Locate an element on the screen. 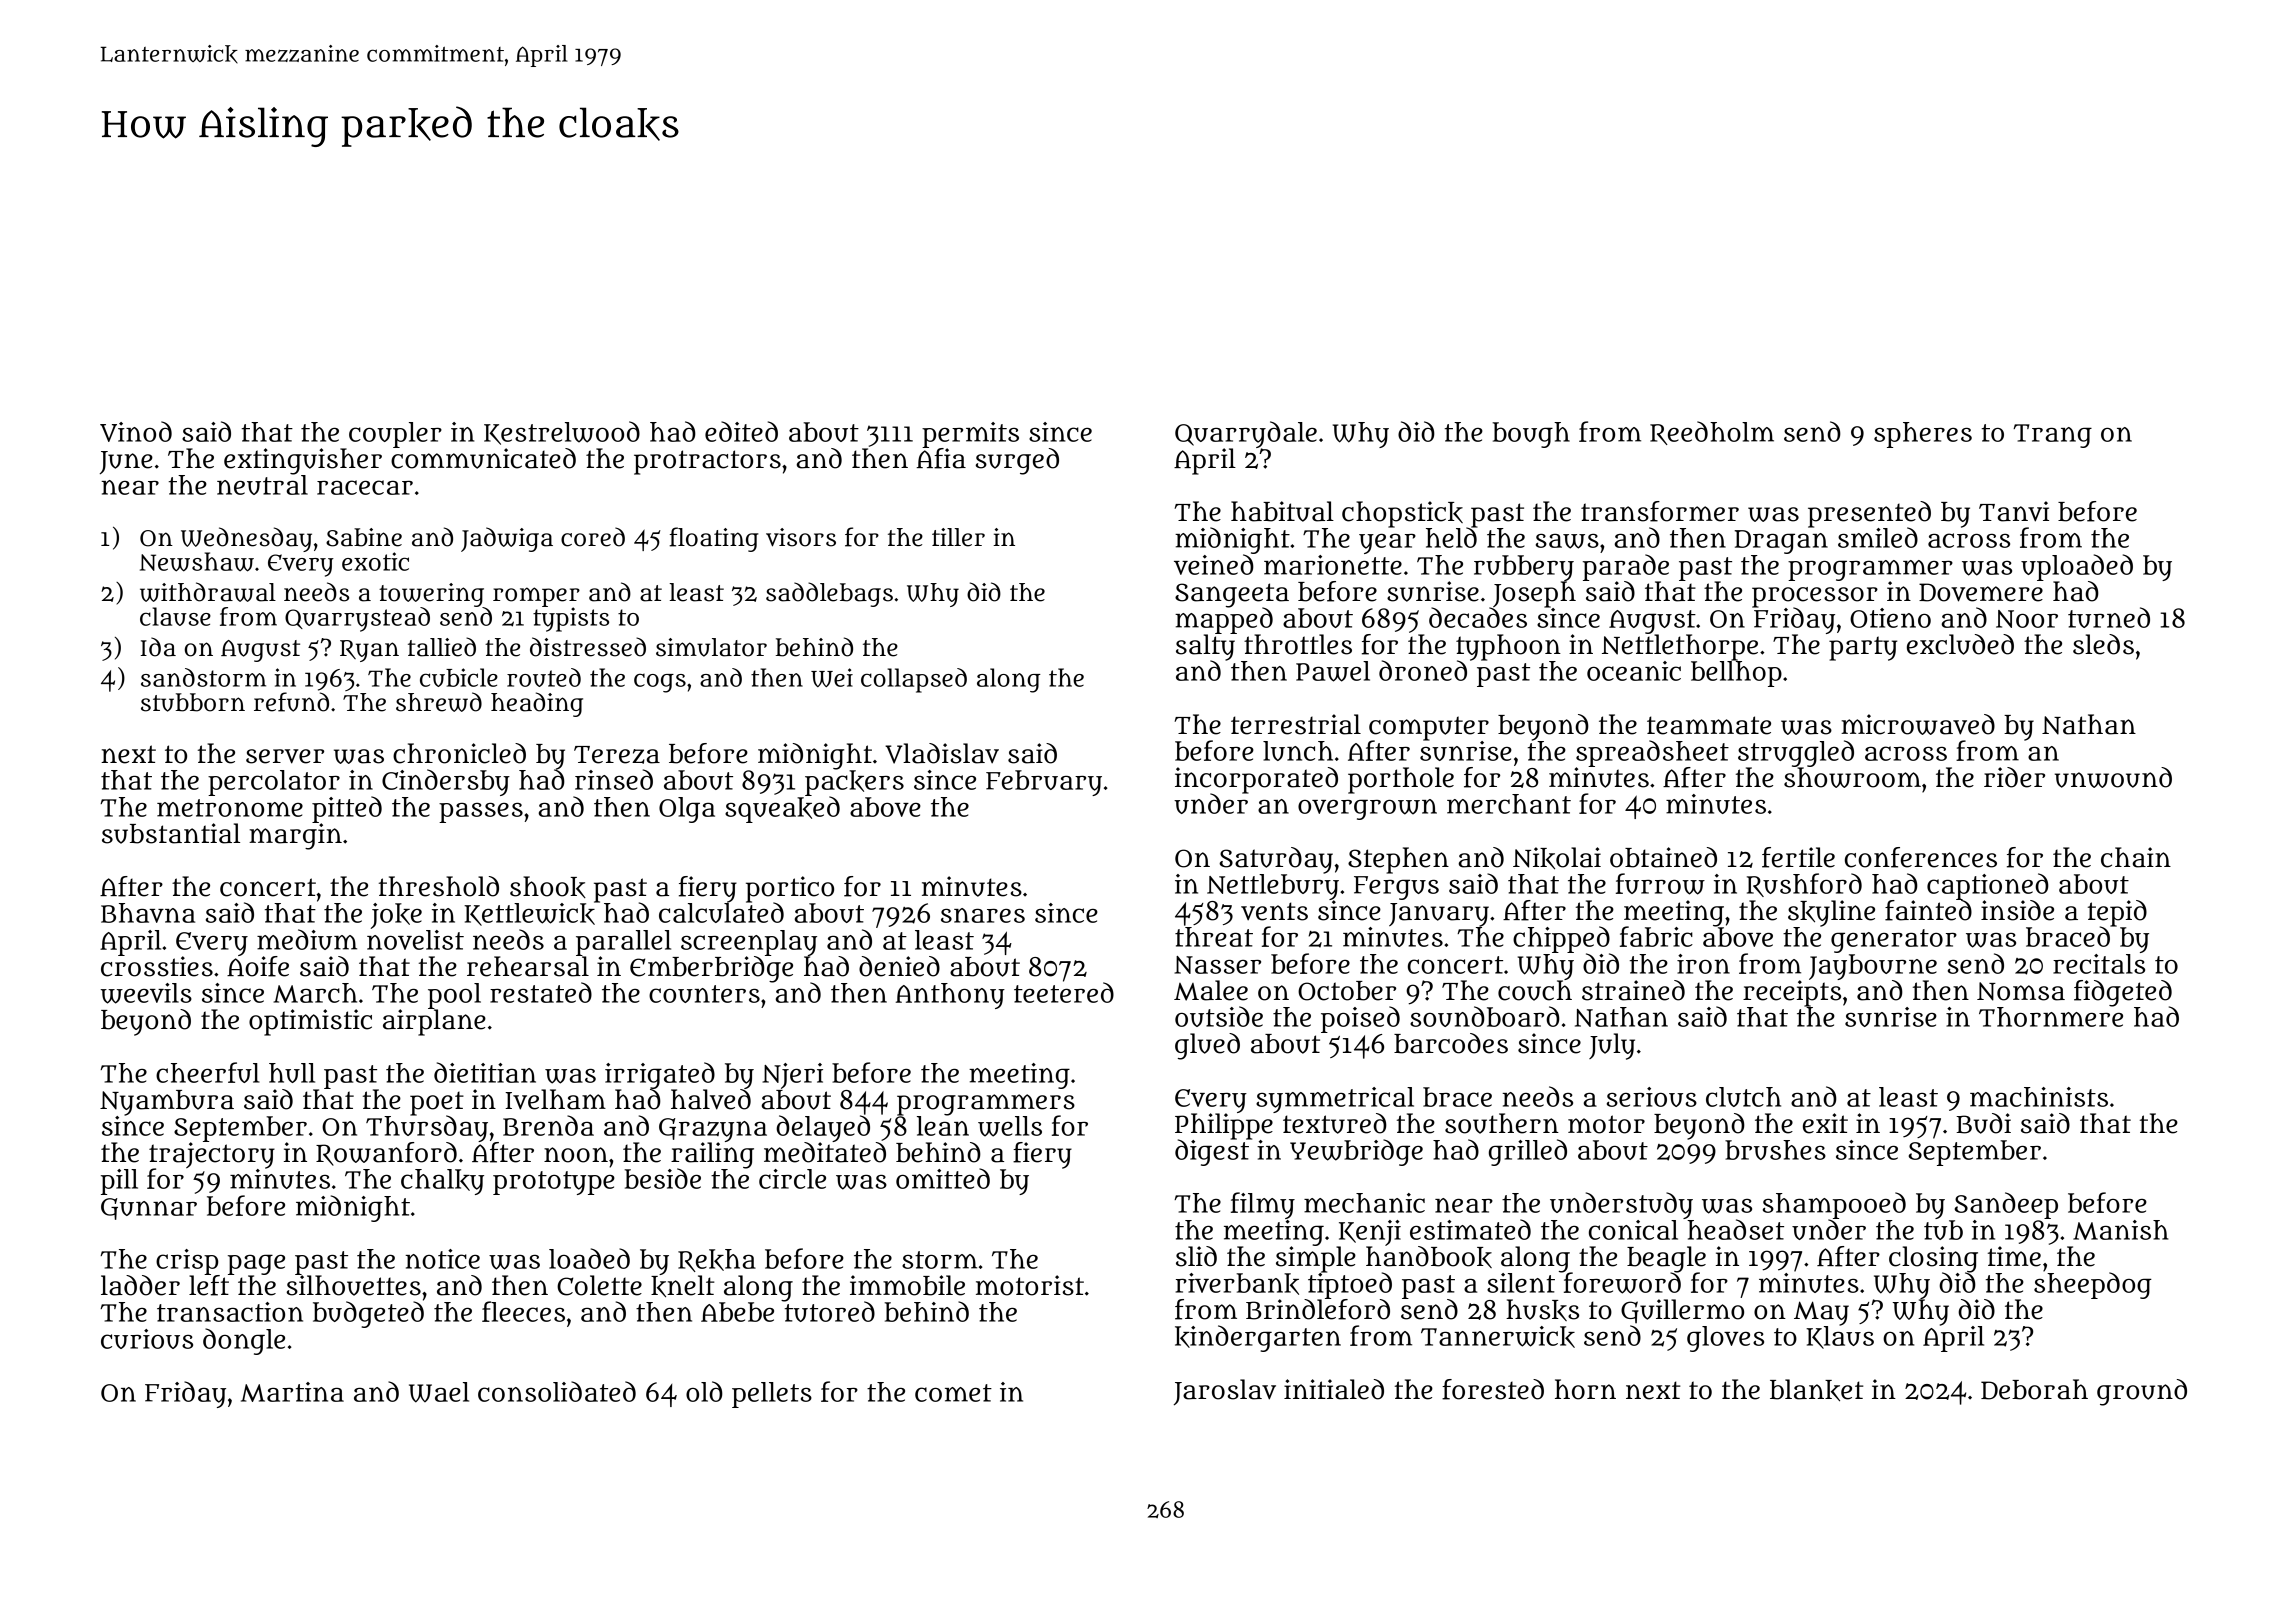  counters is located at coordinates (704, 994).
